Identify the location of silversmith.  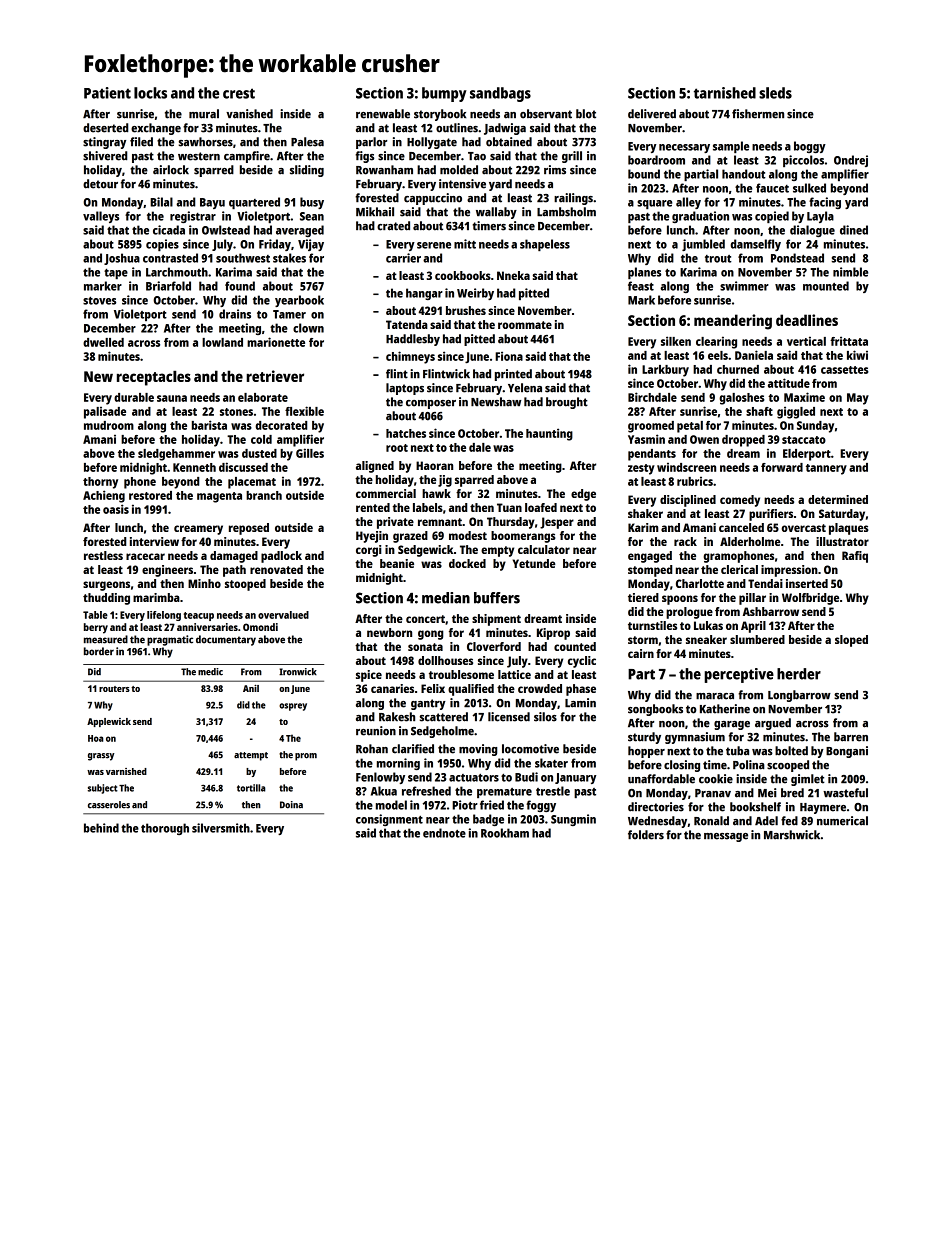
(221, 828).
